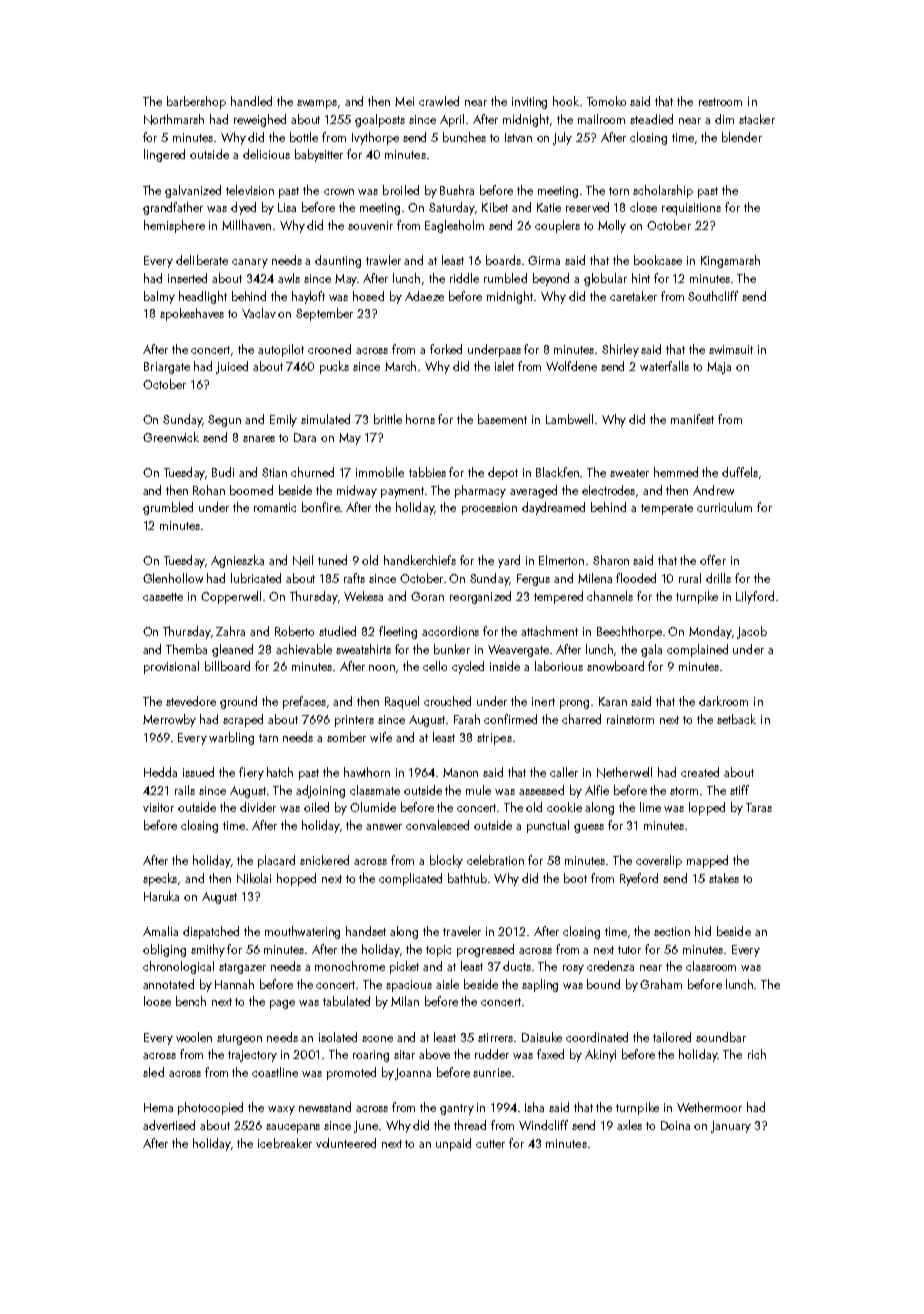 This screenshot has height=1314, width=924. What do you see at coordinates (492, 1072) in the screenshot?
I see `sunrise` at bounding box center [492, 1072].
